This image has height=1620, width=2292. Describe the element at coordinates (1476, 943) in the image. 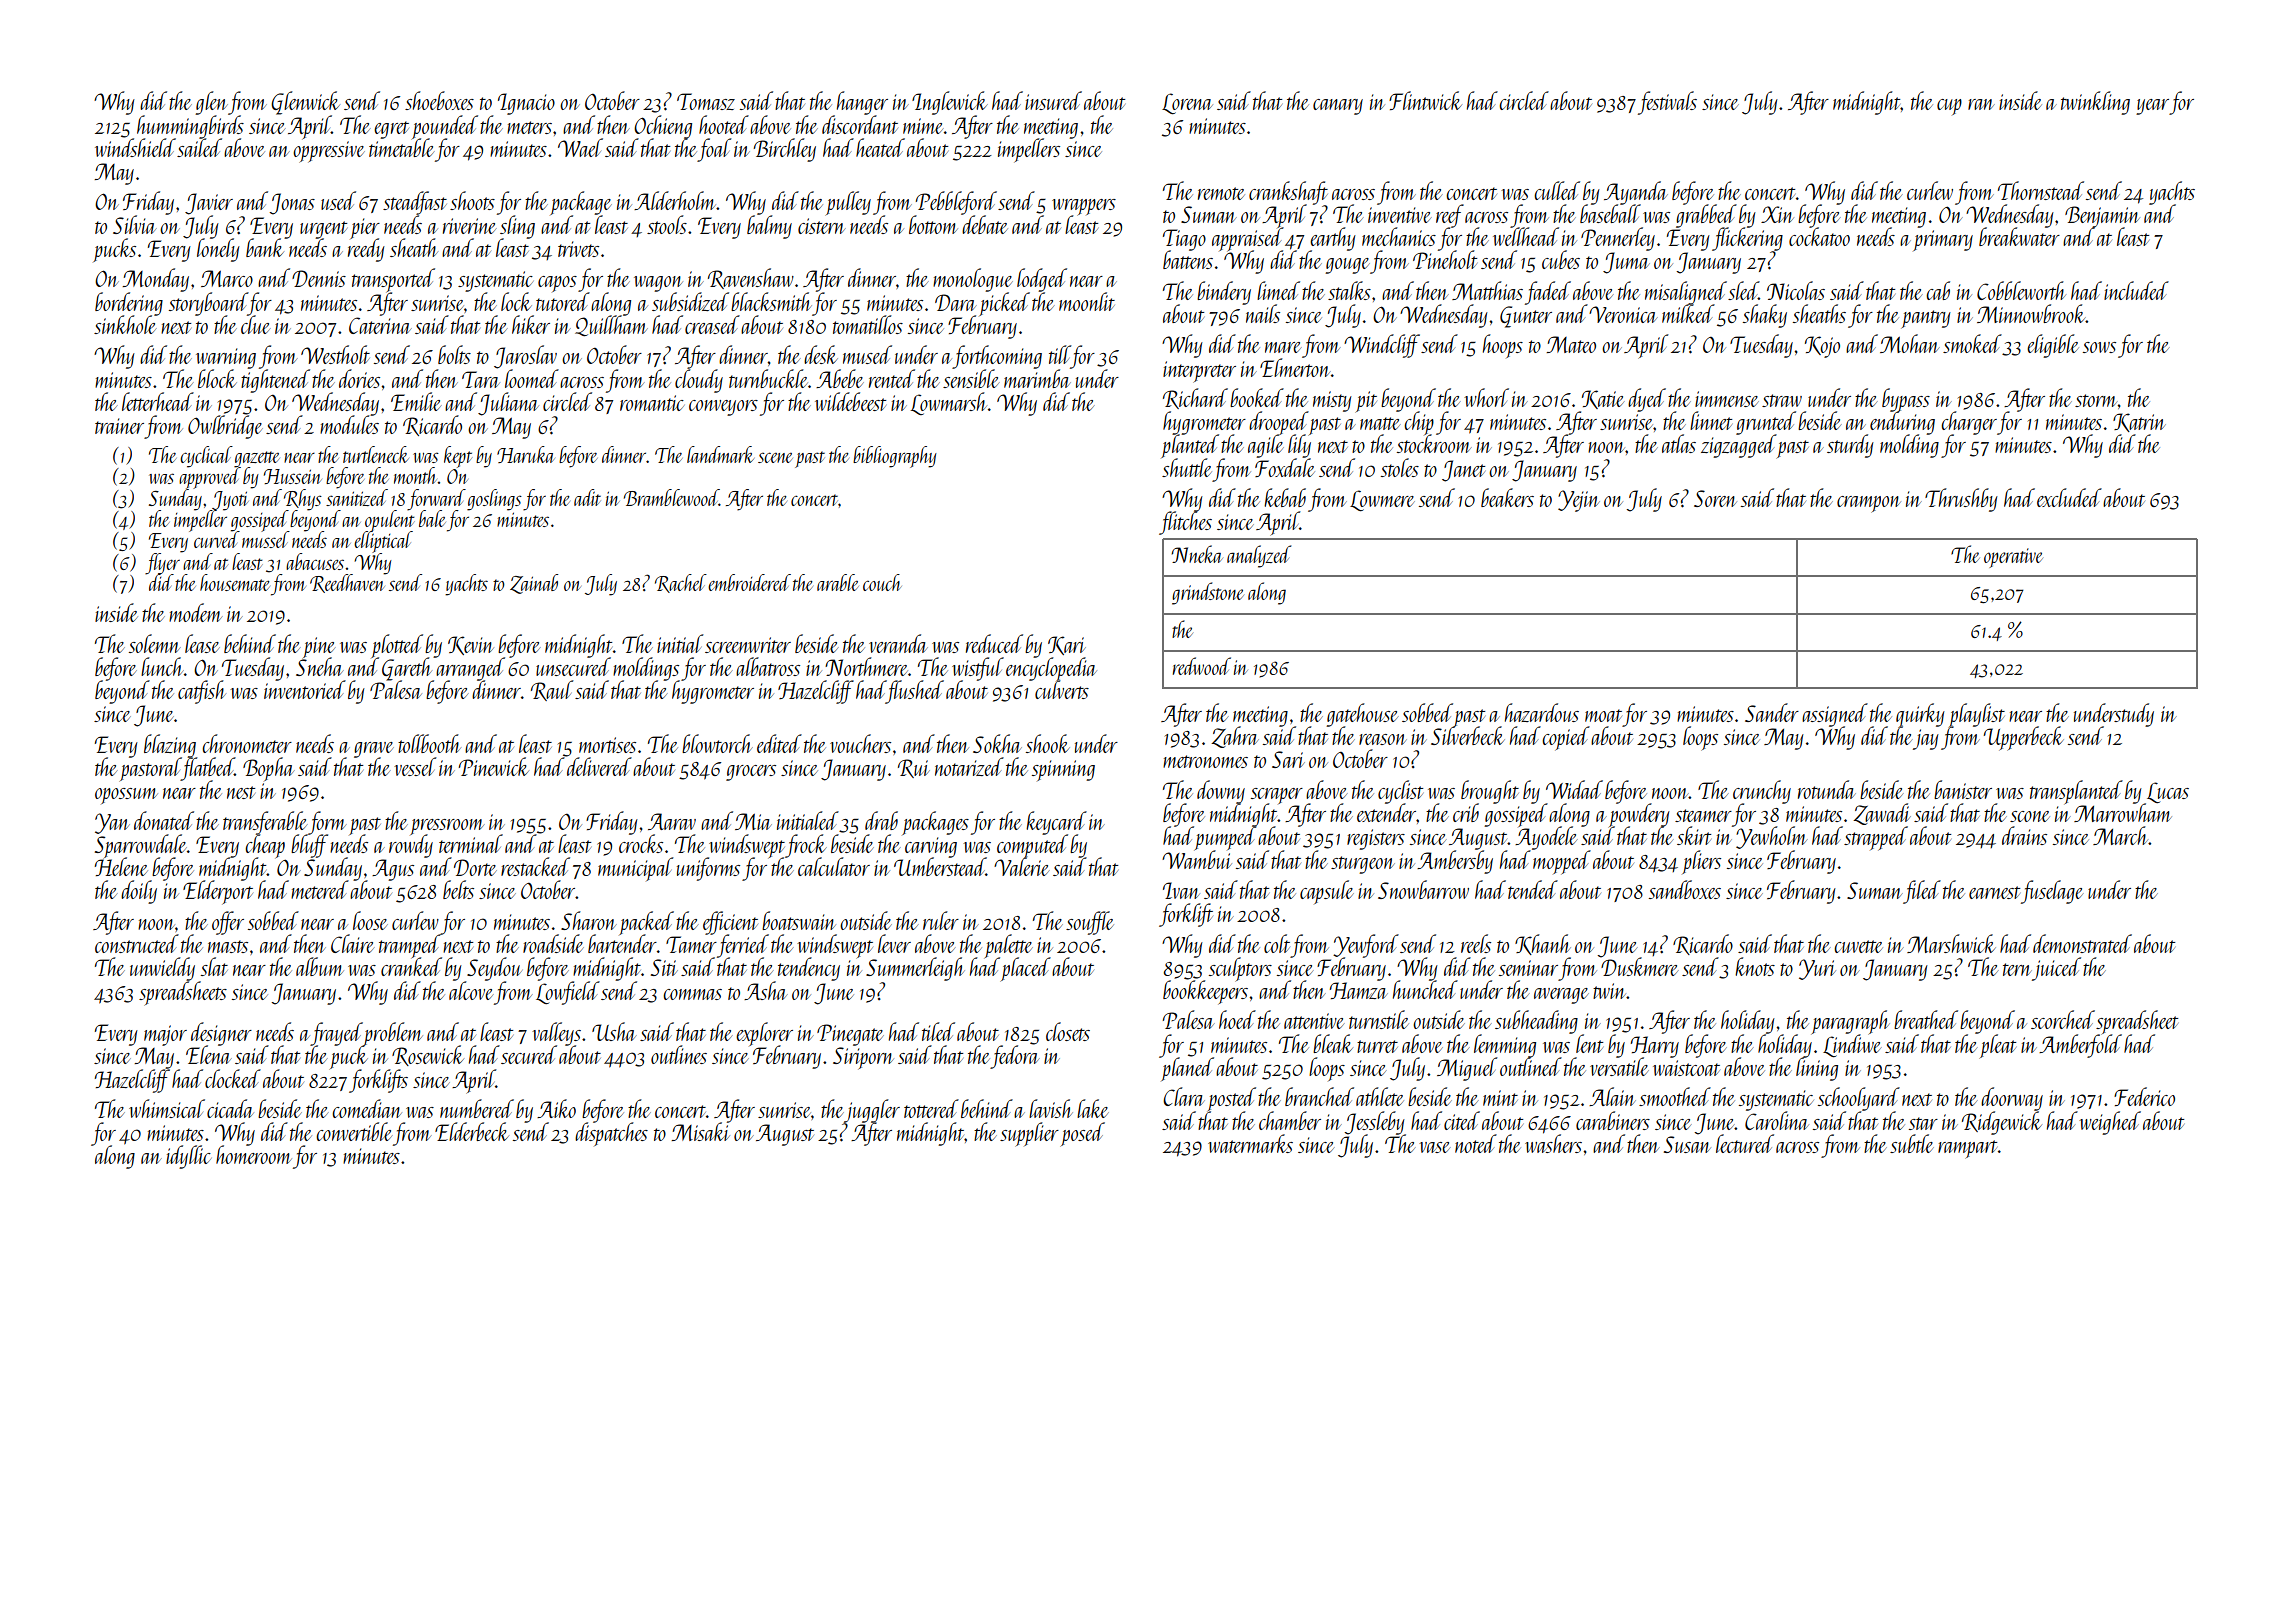

I see `reels` at that location.
